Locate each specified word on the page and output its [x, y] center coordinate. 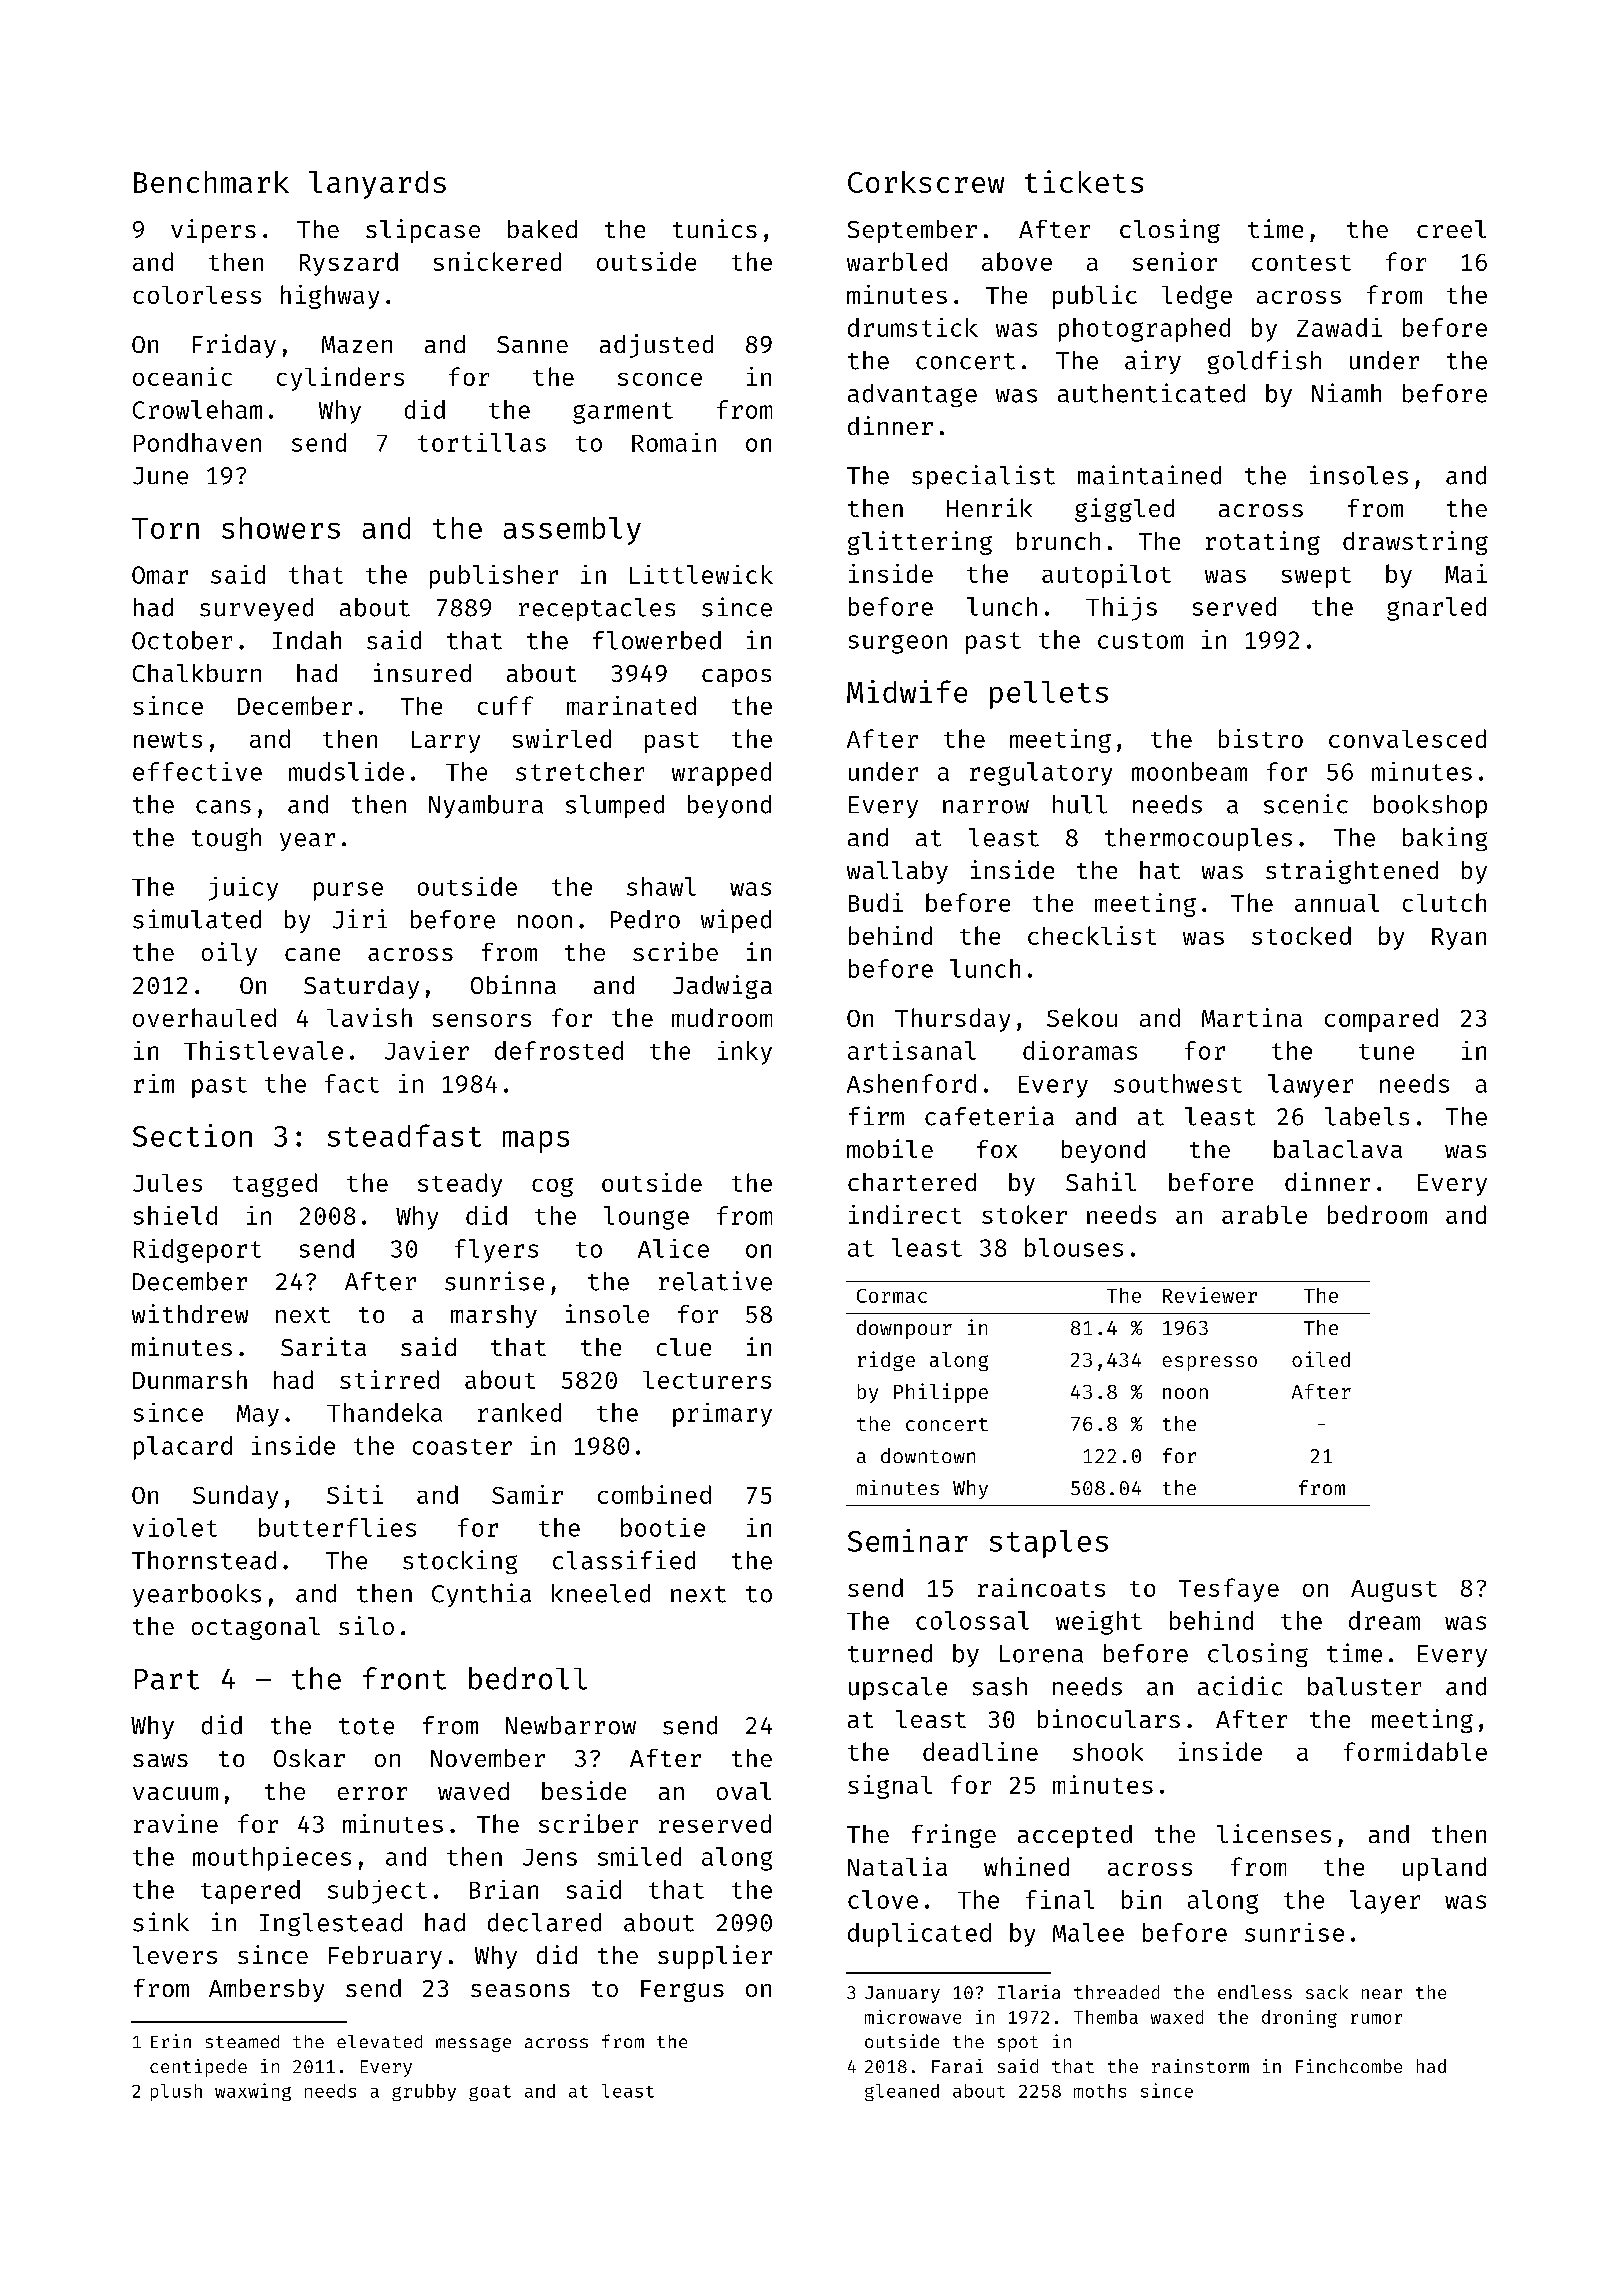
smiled [639, 1856]
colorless [197, 295]
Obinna [513, 984]
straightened [1352, 872]
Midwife [907, 691]
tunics [715, 228]
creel [1451, 229]
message [473, 2045]
